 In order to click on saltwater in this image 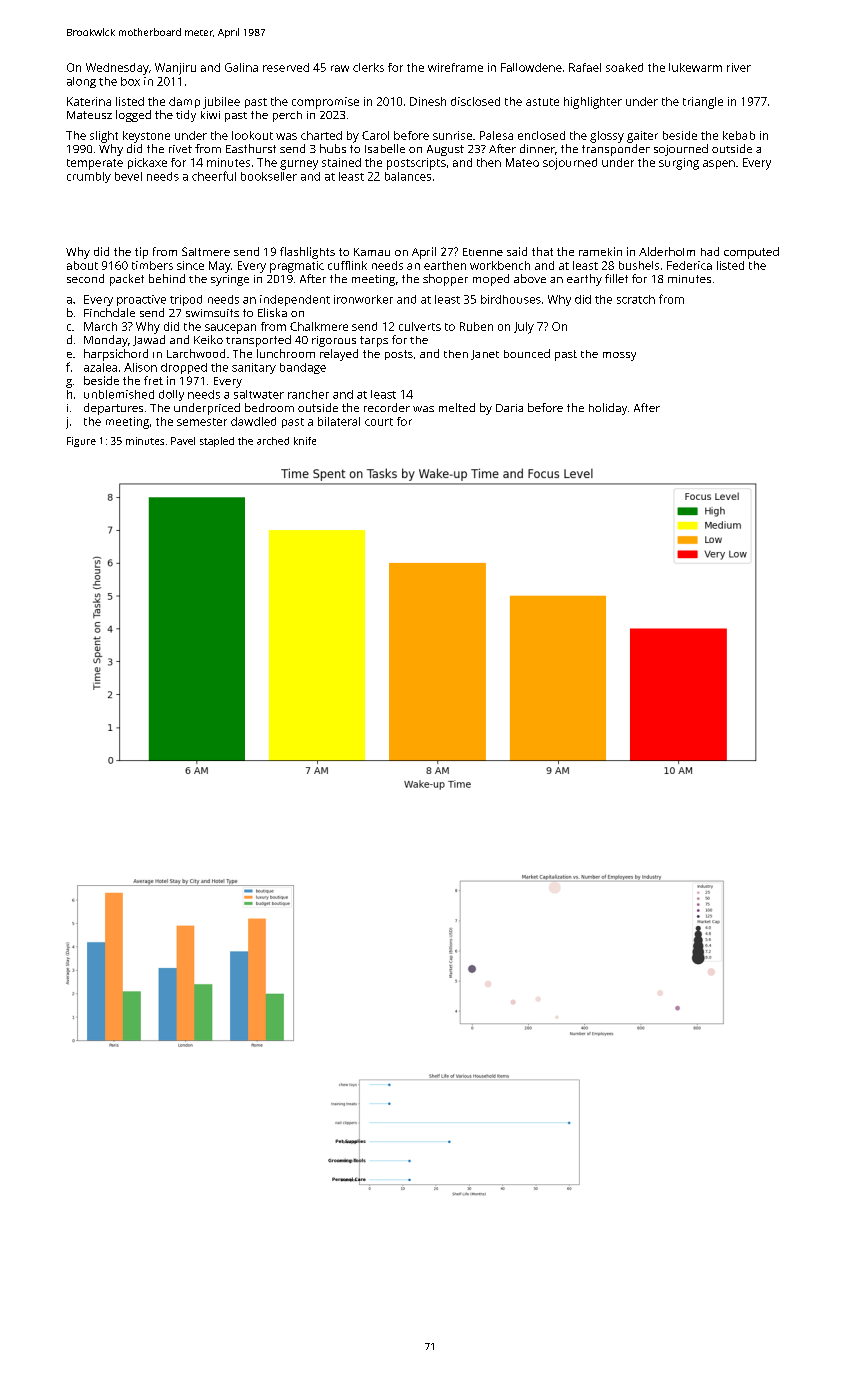, I will do `click(259, 394)`.
